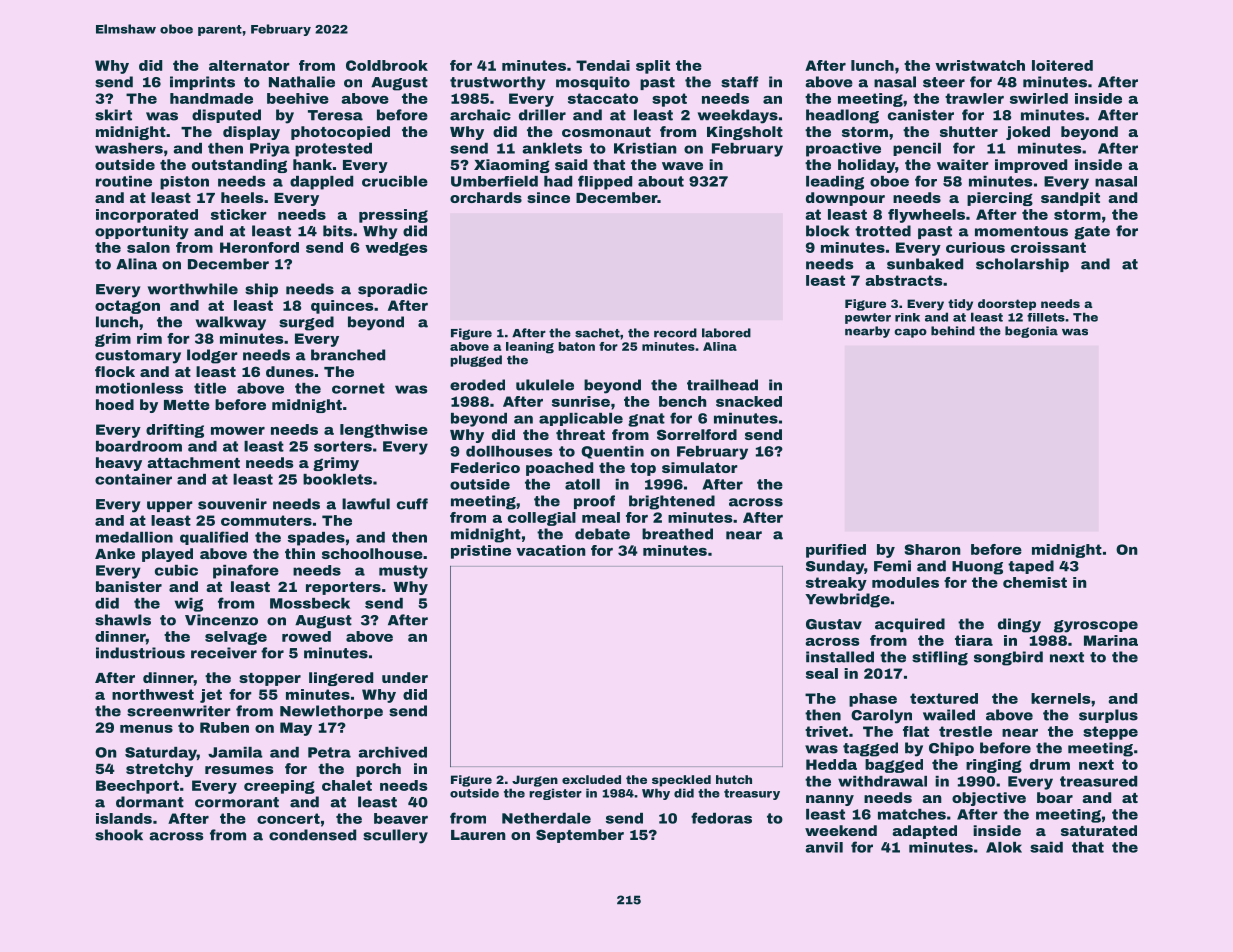  I want to click on split, so click(653, 67).
